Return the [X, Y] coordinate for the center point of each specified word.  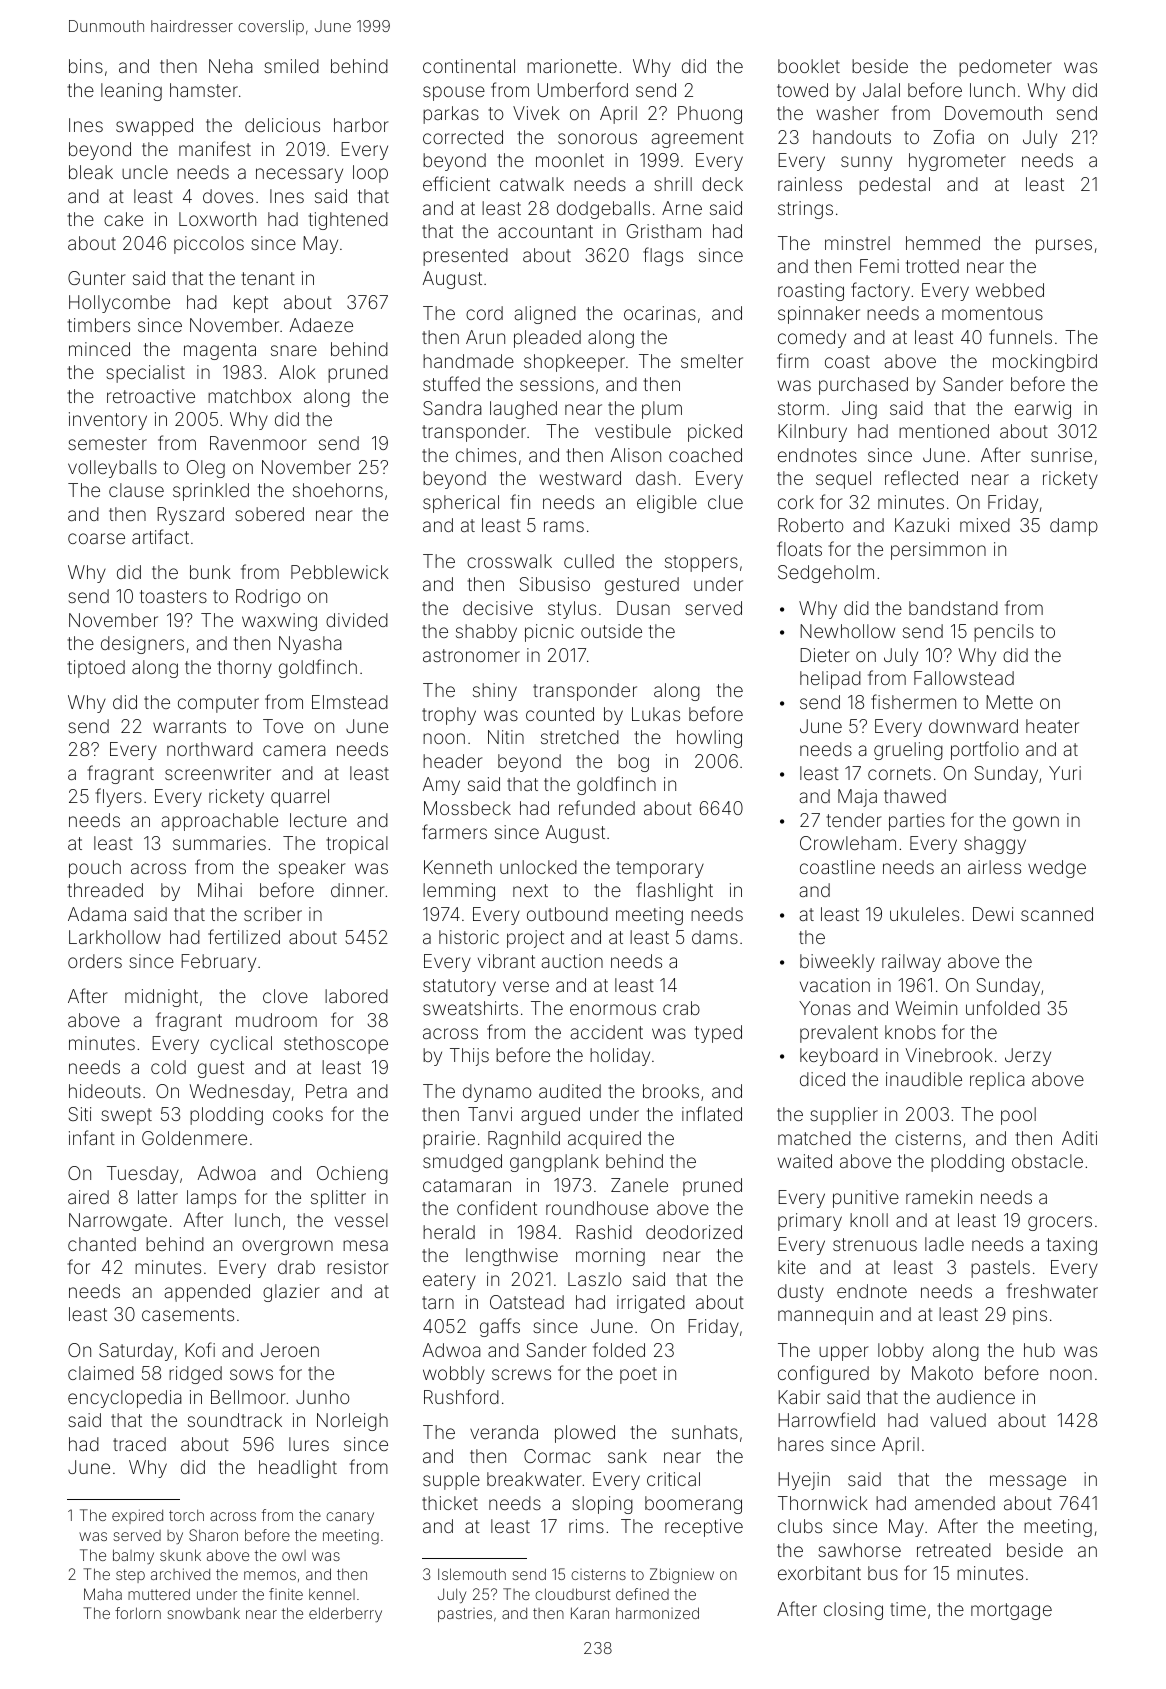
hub [1039, 1350]
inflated [712, 1113]
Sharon [213, 1535]
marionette [572, 66]
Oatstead [527, 1302]
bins [86, 66]
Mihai [220, 890]
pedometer [1005, 68]
